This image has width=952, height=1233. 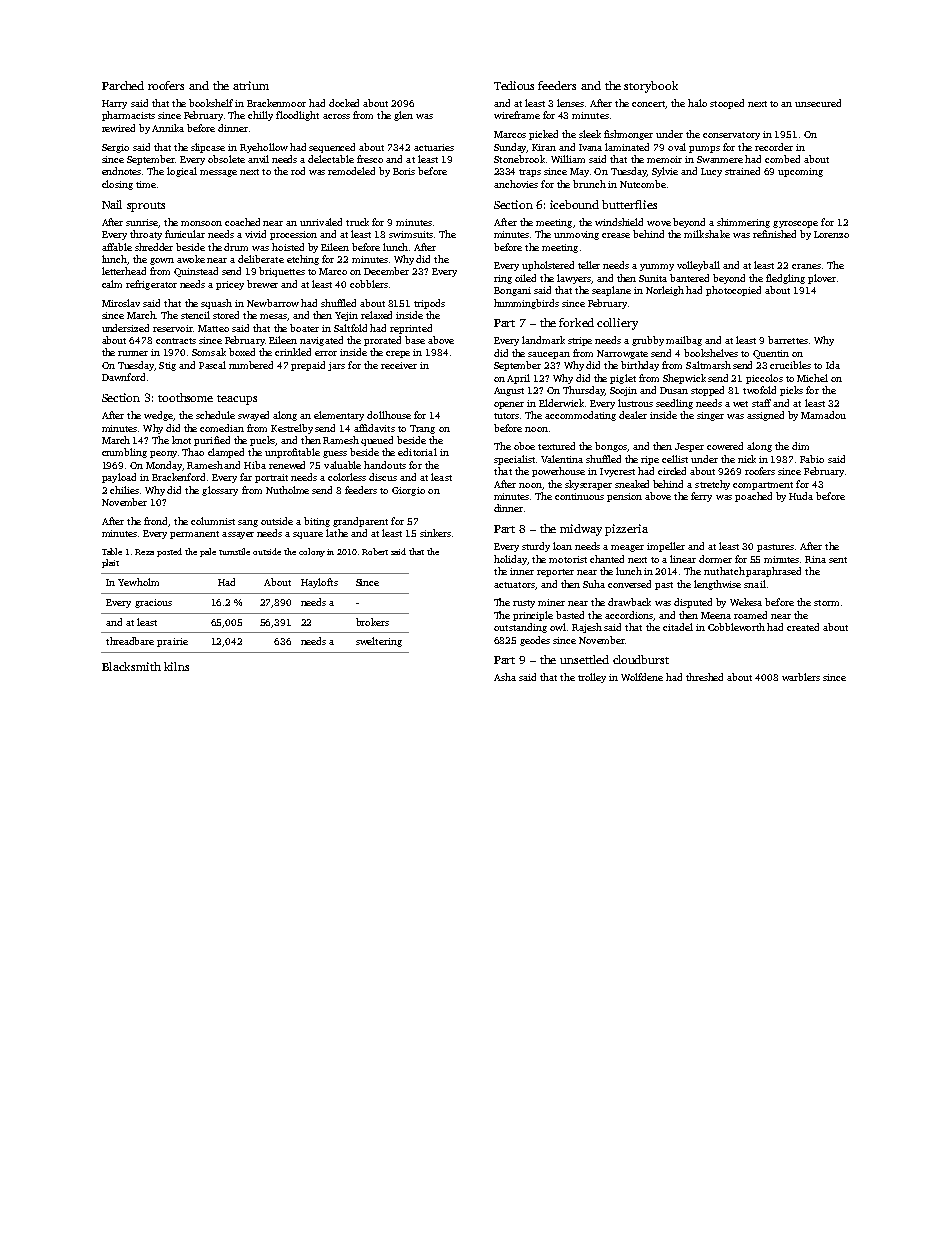 I want to click on sinkers, so click(x=435, y=533).
